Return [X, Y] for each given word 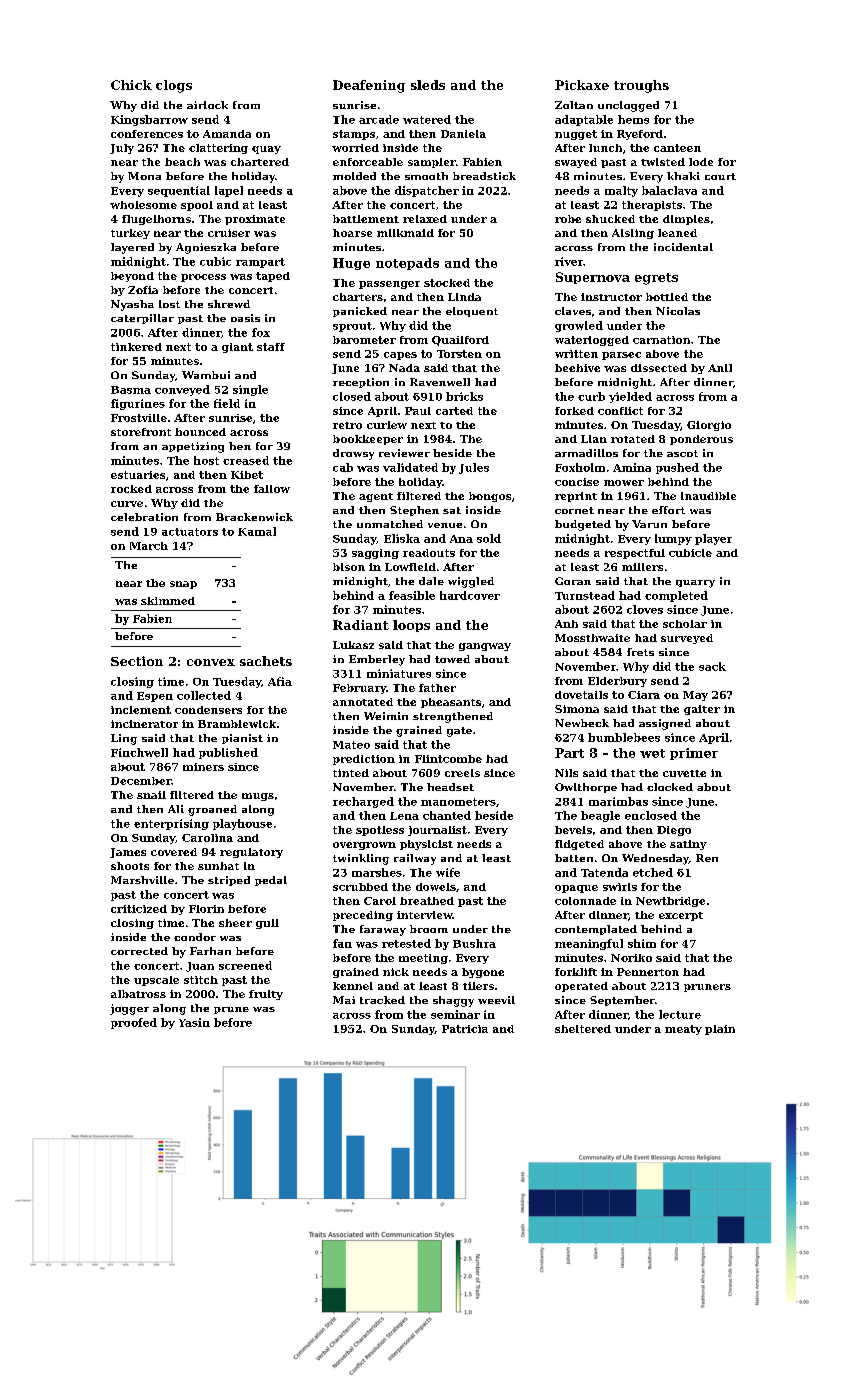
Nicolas [678, 311]
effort [668, 510]
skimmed [168, 601]
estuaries [138, 475]
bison [349, 567]
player [713, 539]
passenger [389, 285]
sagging [375, 554]
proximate [255, 220]
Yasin [194, 1022]
